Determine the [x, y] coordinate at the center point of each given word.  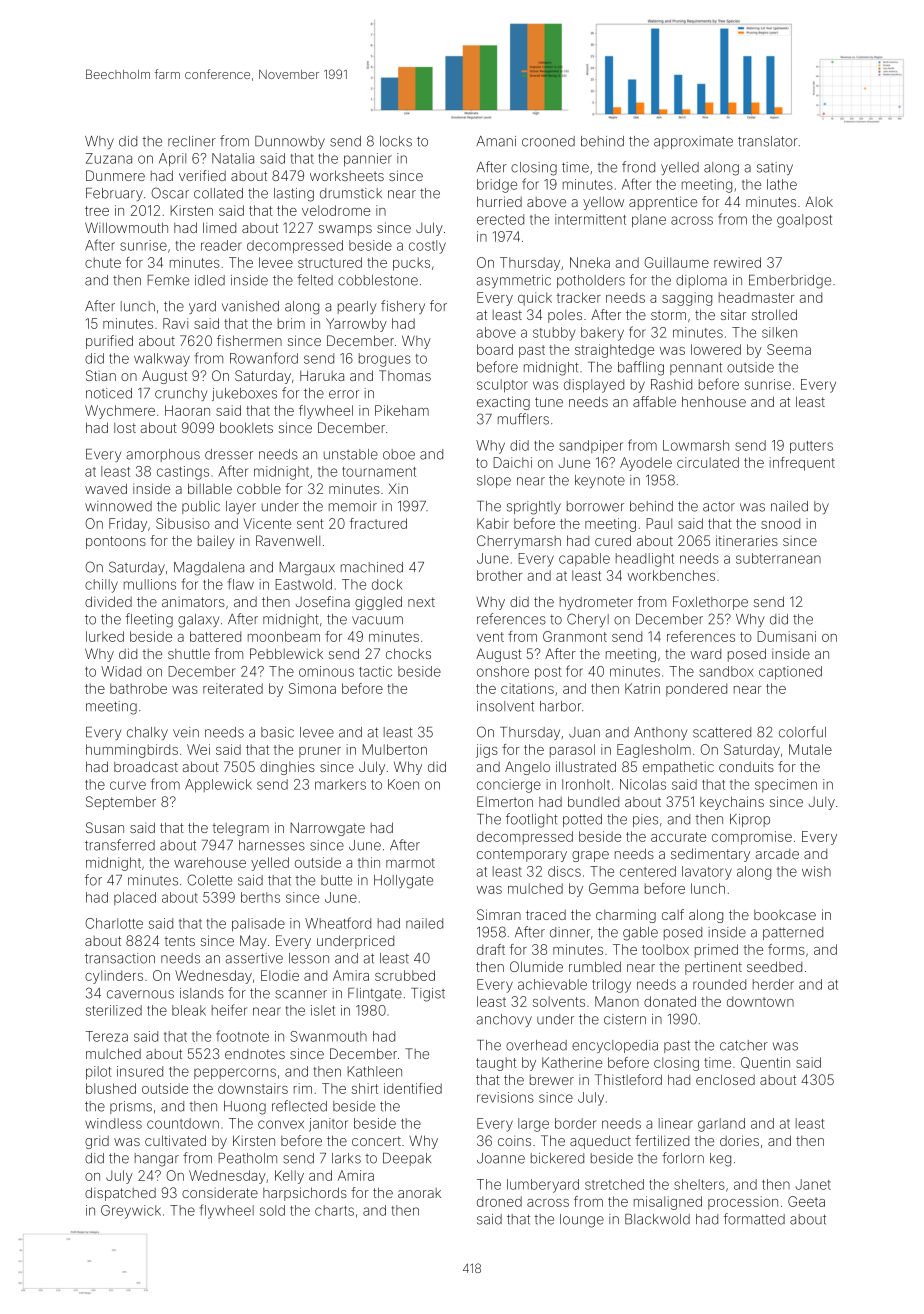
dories [739, 1140]
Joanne [501, 1158]
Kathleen [375, 1071]
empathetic [678, 768]
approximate [693, 142]
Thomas [405, 375]
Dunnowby [290, 142]
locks [396, 141]
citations [527, 688]
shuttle [189, 653]
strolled [774, 314]
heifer [229, 1010]
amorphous [163, 455]
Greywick [131, 1212]
